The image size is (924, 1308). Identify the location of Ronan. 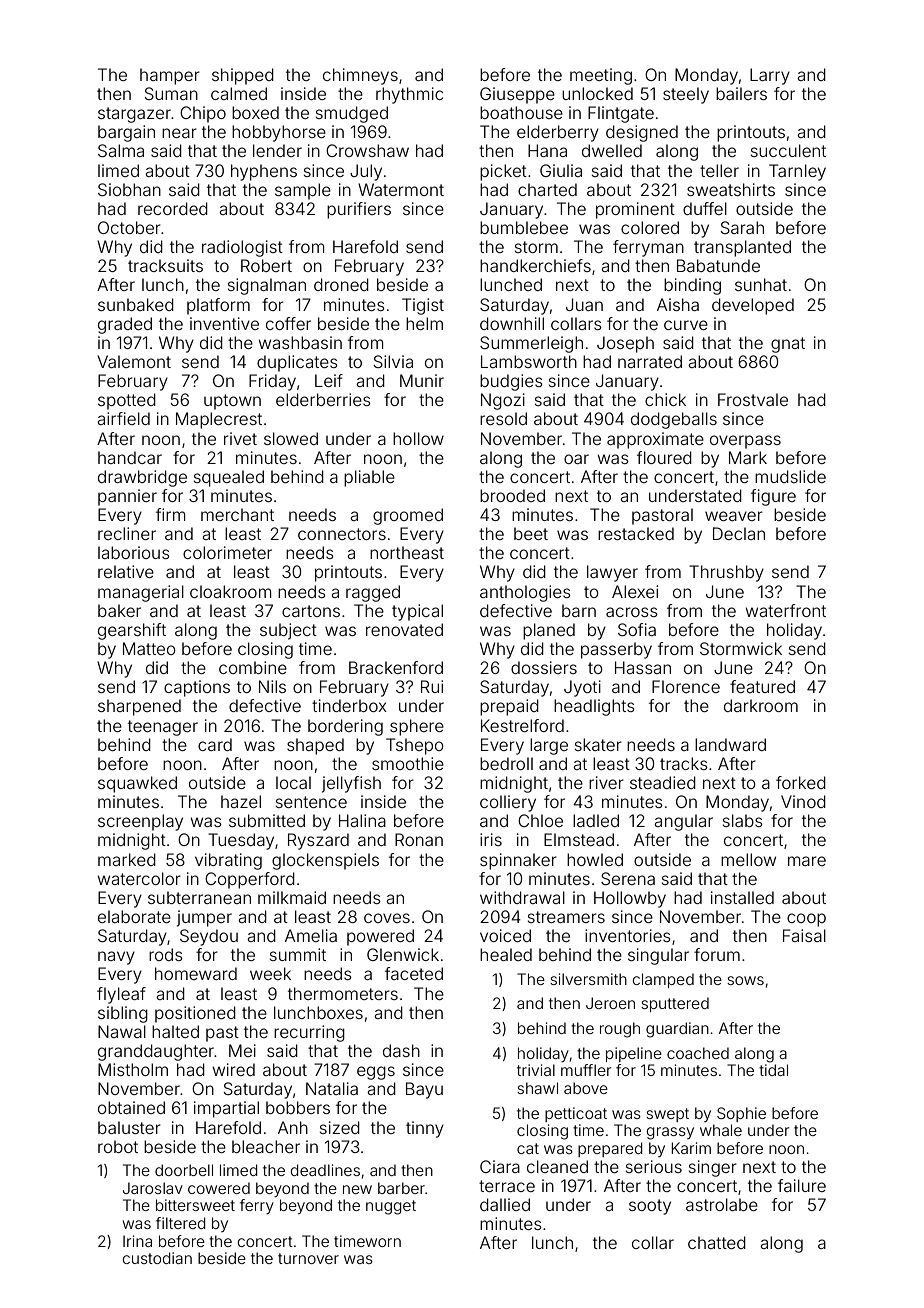
(419, 839).
